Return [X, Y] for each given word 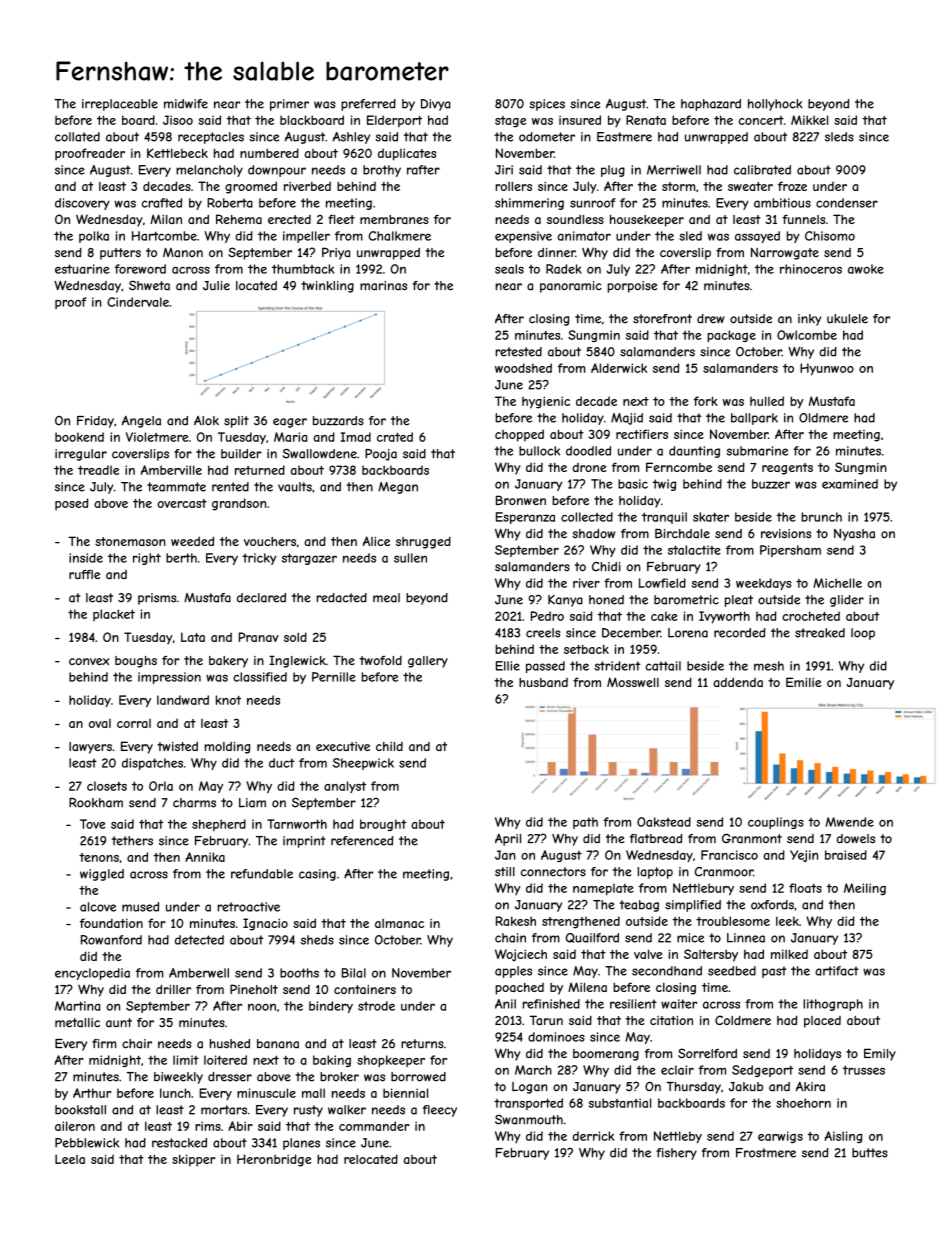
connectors [553, 872]
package [731, 336]
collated [77, 137]
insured [580, 120]
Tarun [546, 1020]
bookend [79, 437]
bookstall [80, 1110]
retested [519, 352]
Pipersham [790, 551]
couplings [776, 823]
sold [295, 637]
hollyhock [775, 105]
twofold [381, 660]
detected [199, 940]
